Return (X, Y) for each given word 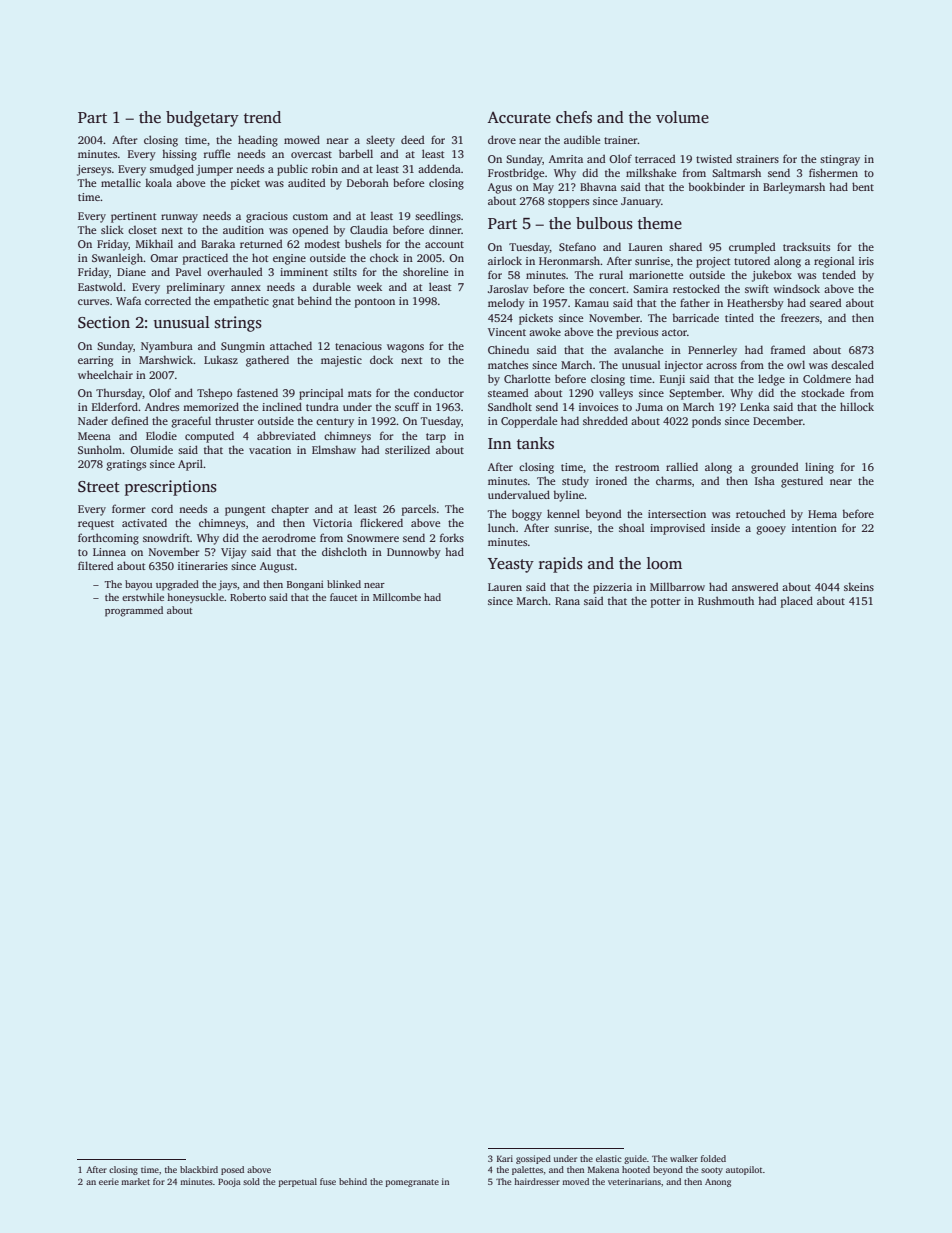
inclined (282, 406)
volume (682, 117)
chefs (574, 117)
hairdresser (537, 1181)
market (135, 1181)
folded (713, 1158)
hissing (179, 155)
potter (666, 603)
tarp (436, 438)
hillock (857, 406)
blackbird (199, 1169)
